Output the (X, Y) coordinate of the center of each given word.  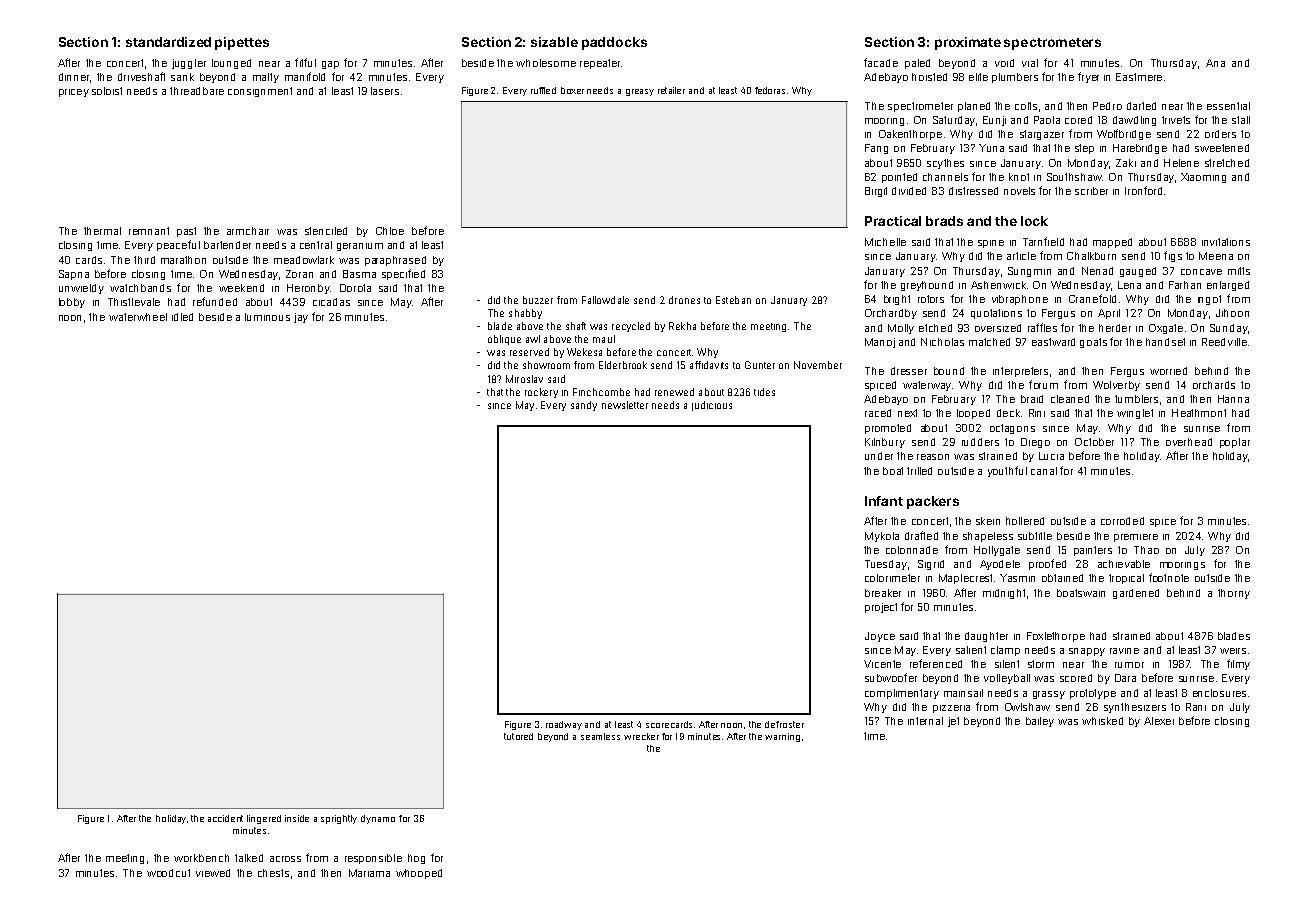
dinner (74, 77)
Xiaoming (1203, 178)
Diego (1035, 443)
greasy (640, 92)
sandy (584, 406)
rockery (541, 393)
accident (225, 818)
